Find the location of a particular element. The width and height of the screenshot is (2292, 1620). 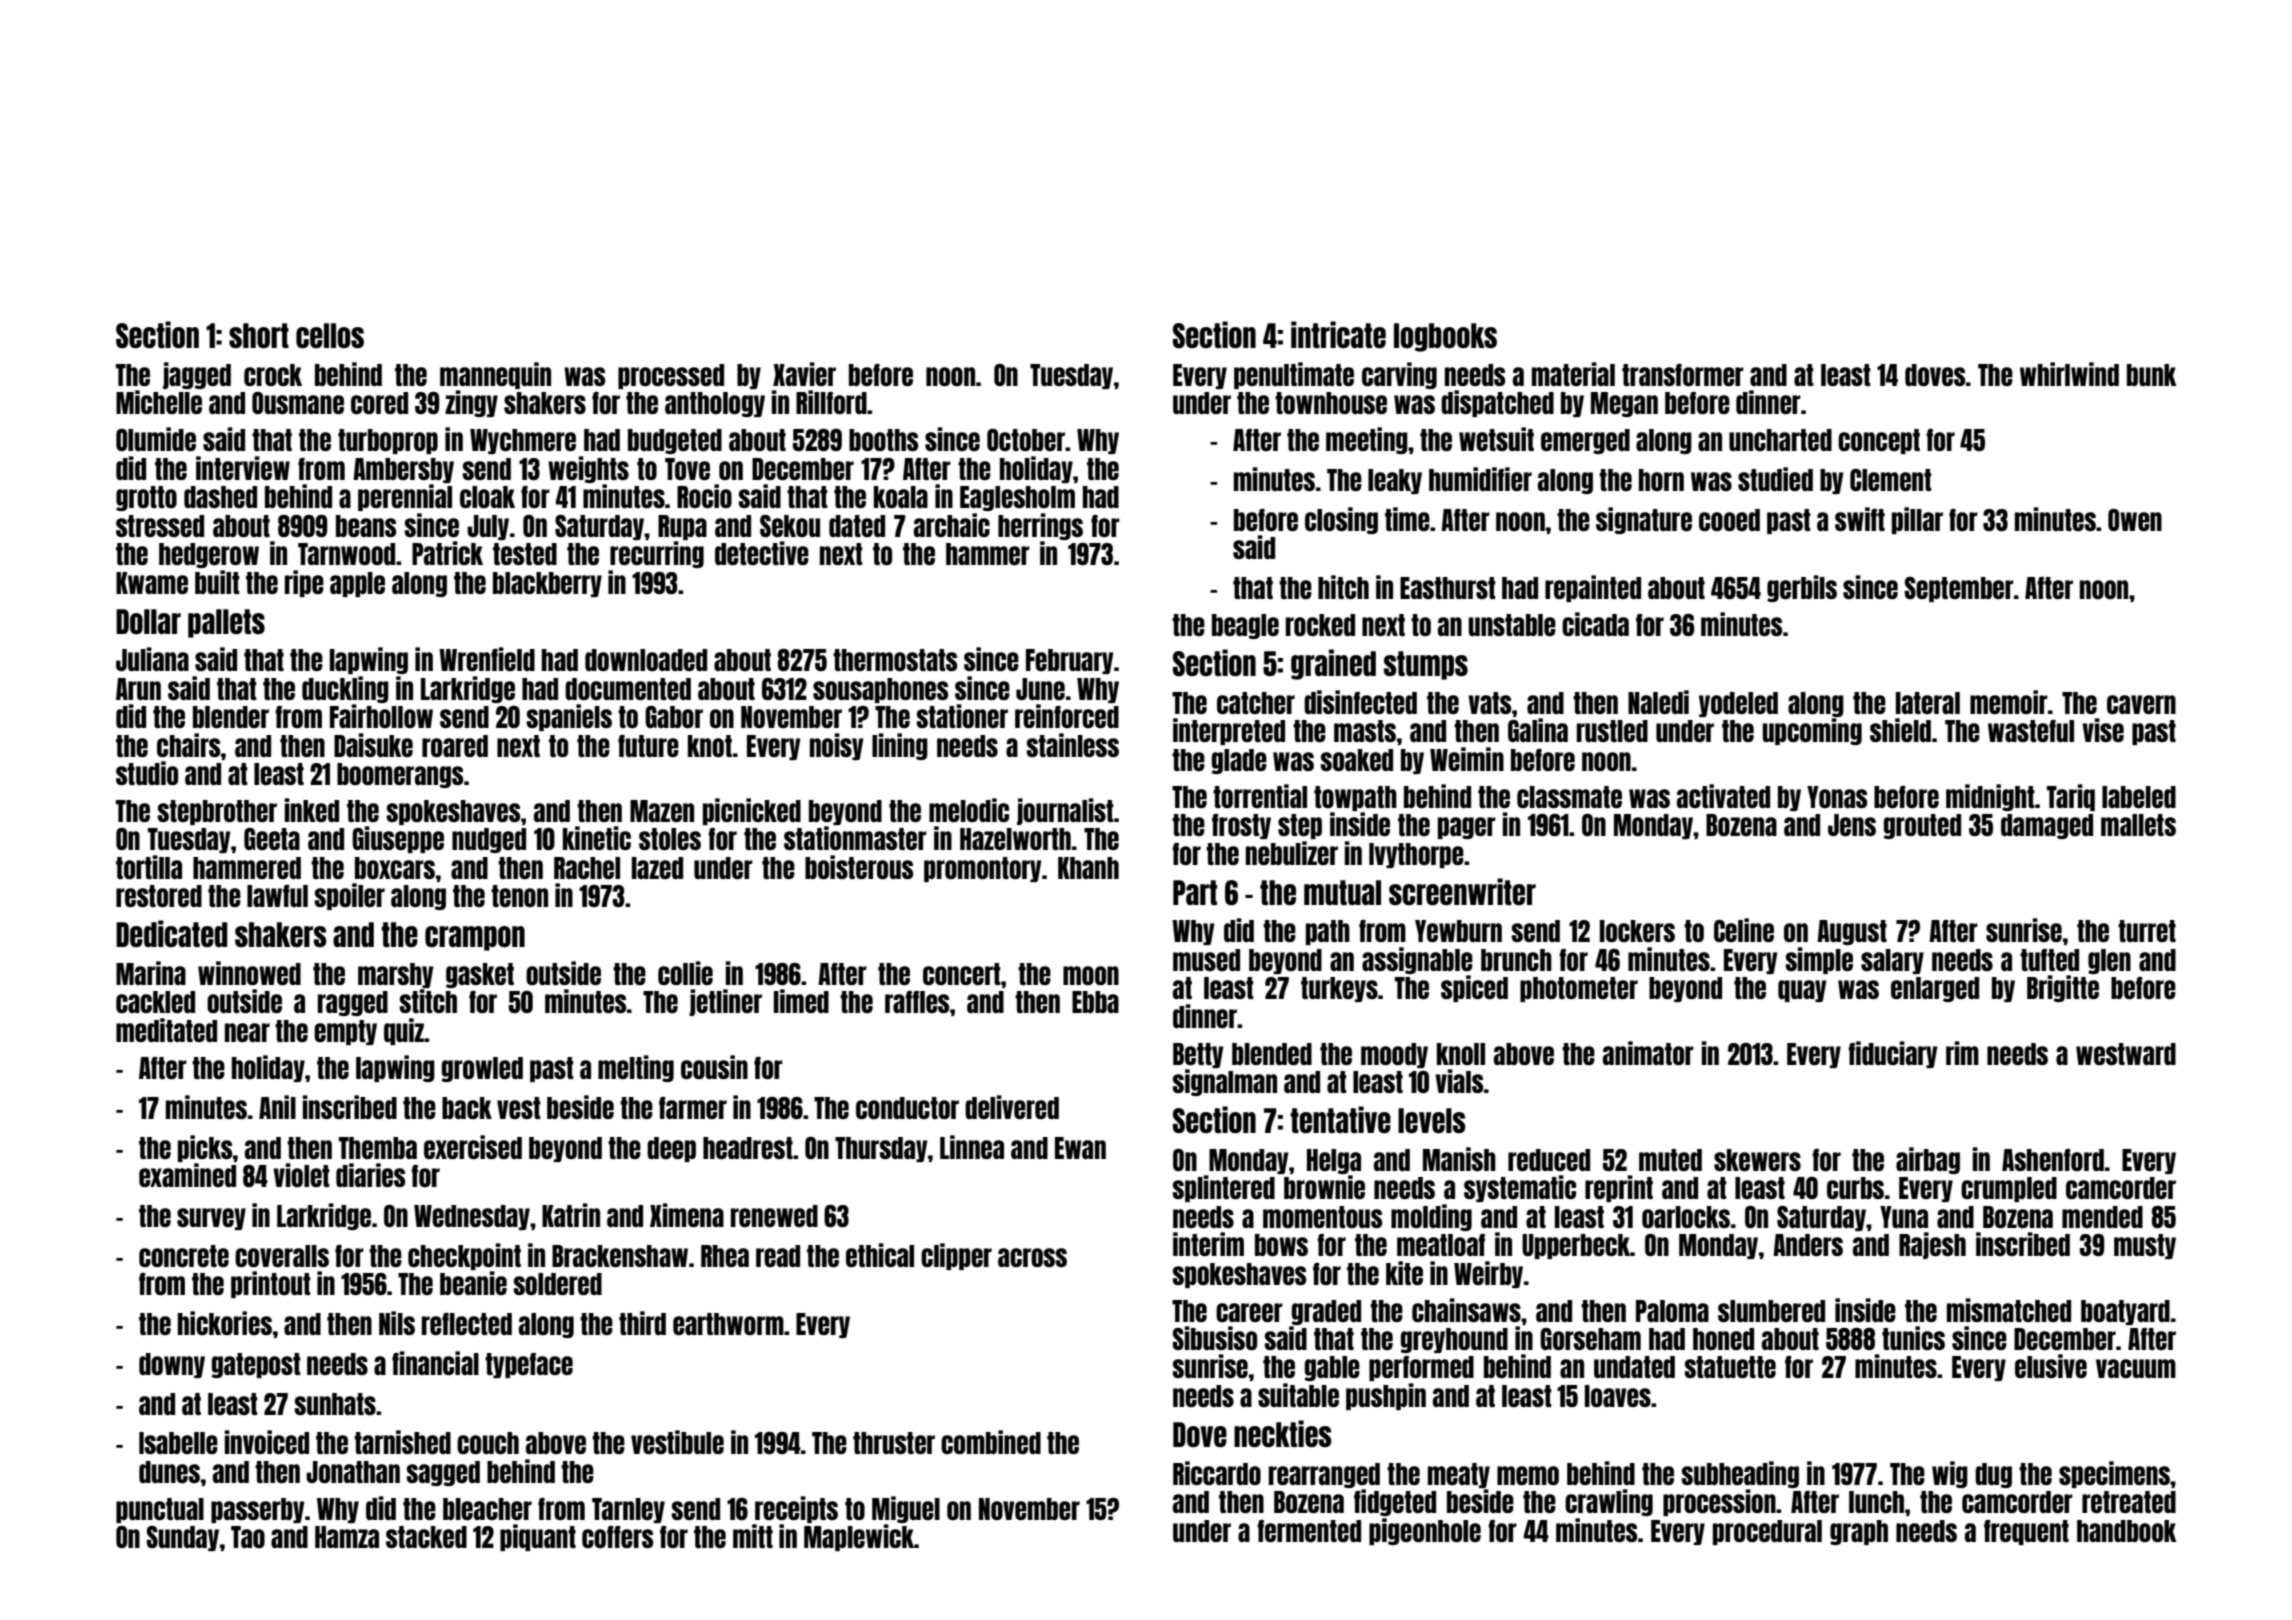

spaniels is located at coordinates (569, 717).
